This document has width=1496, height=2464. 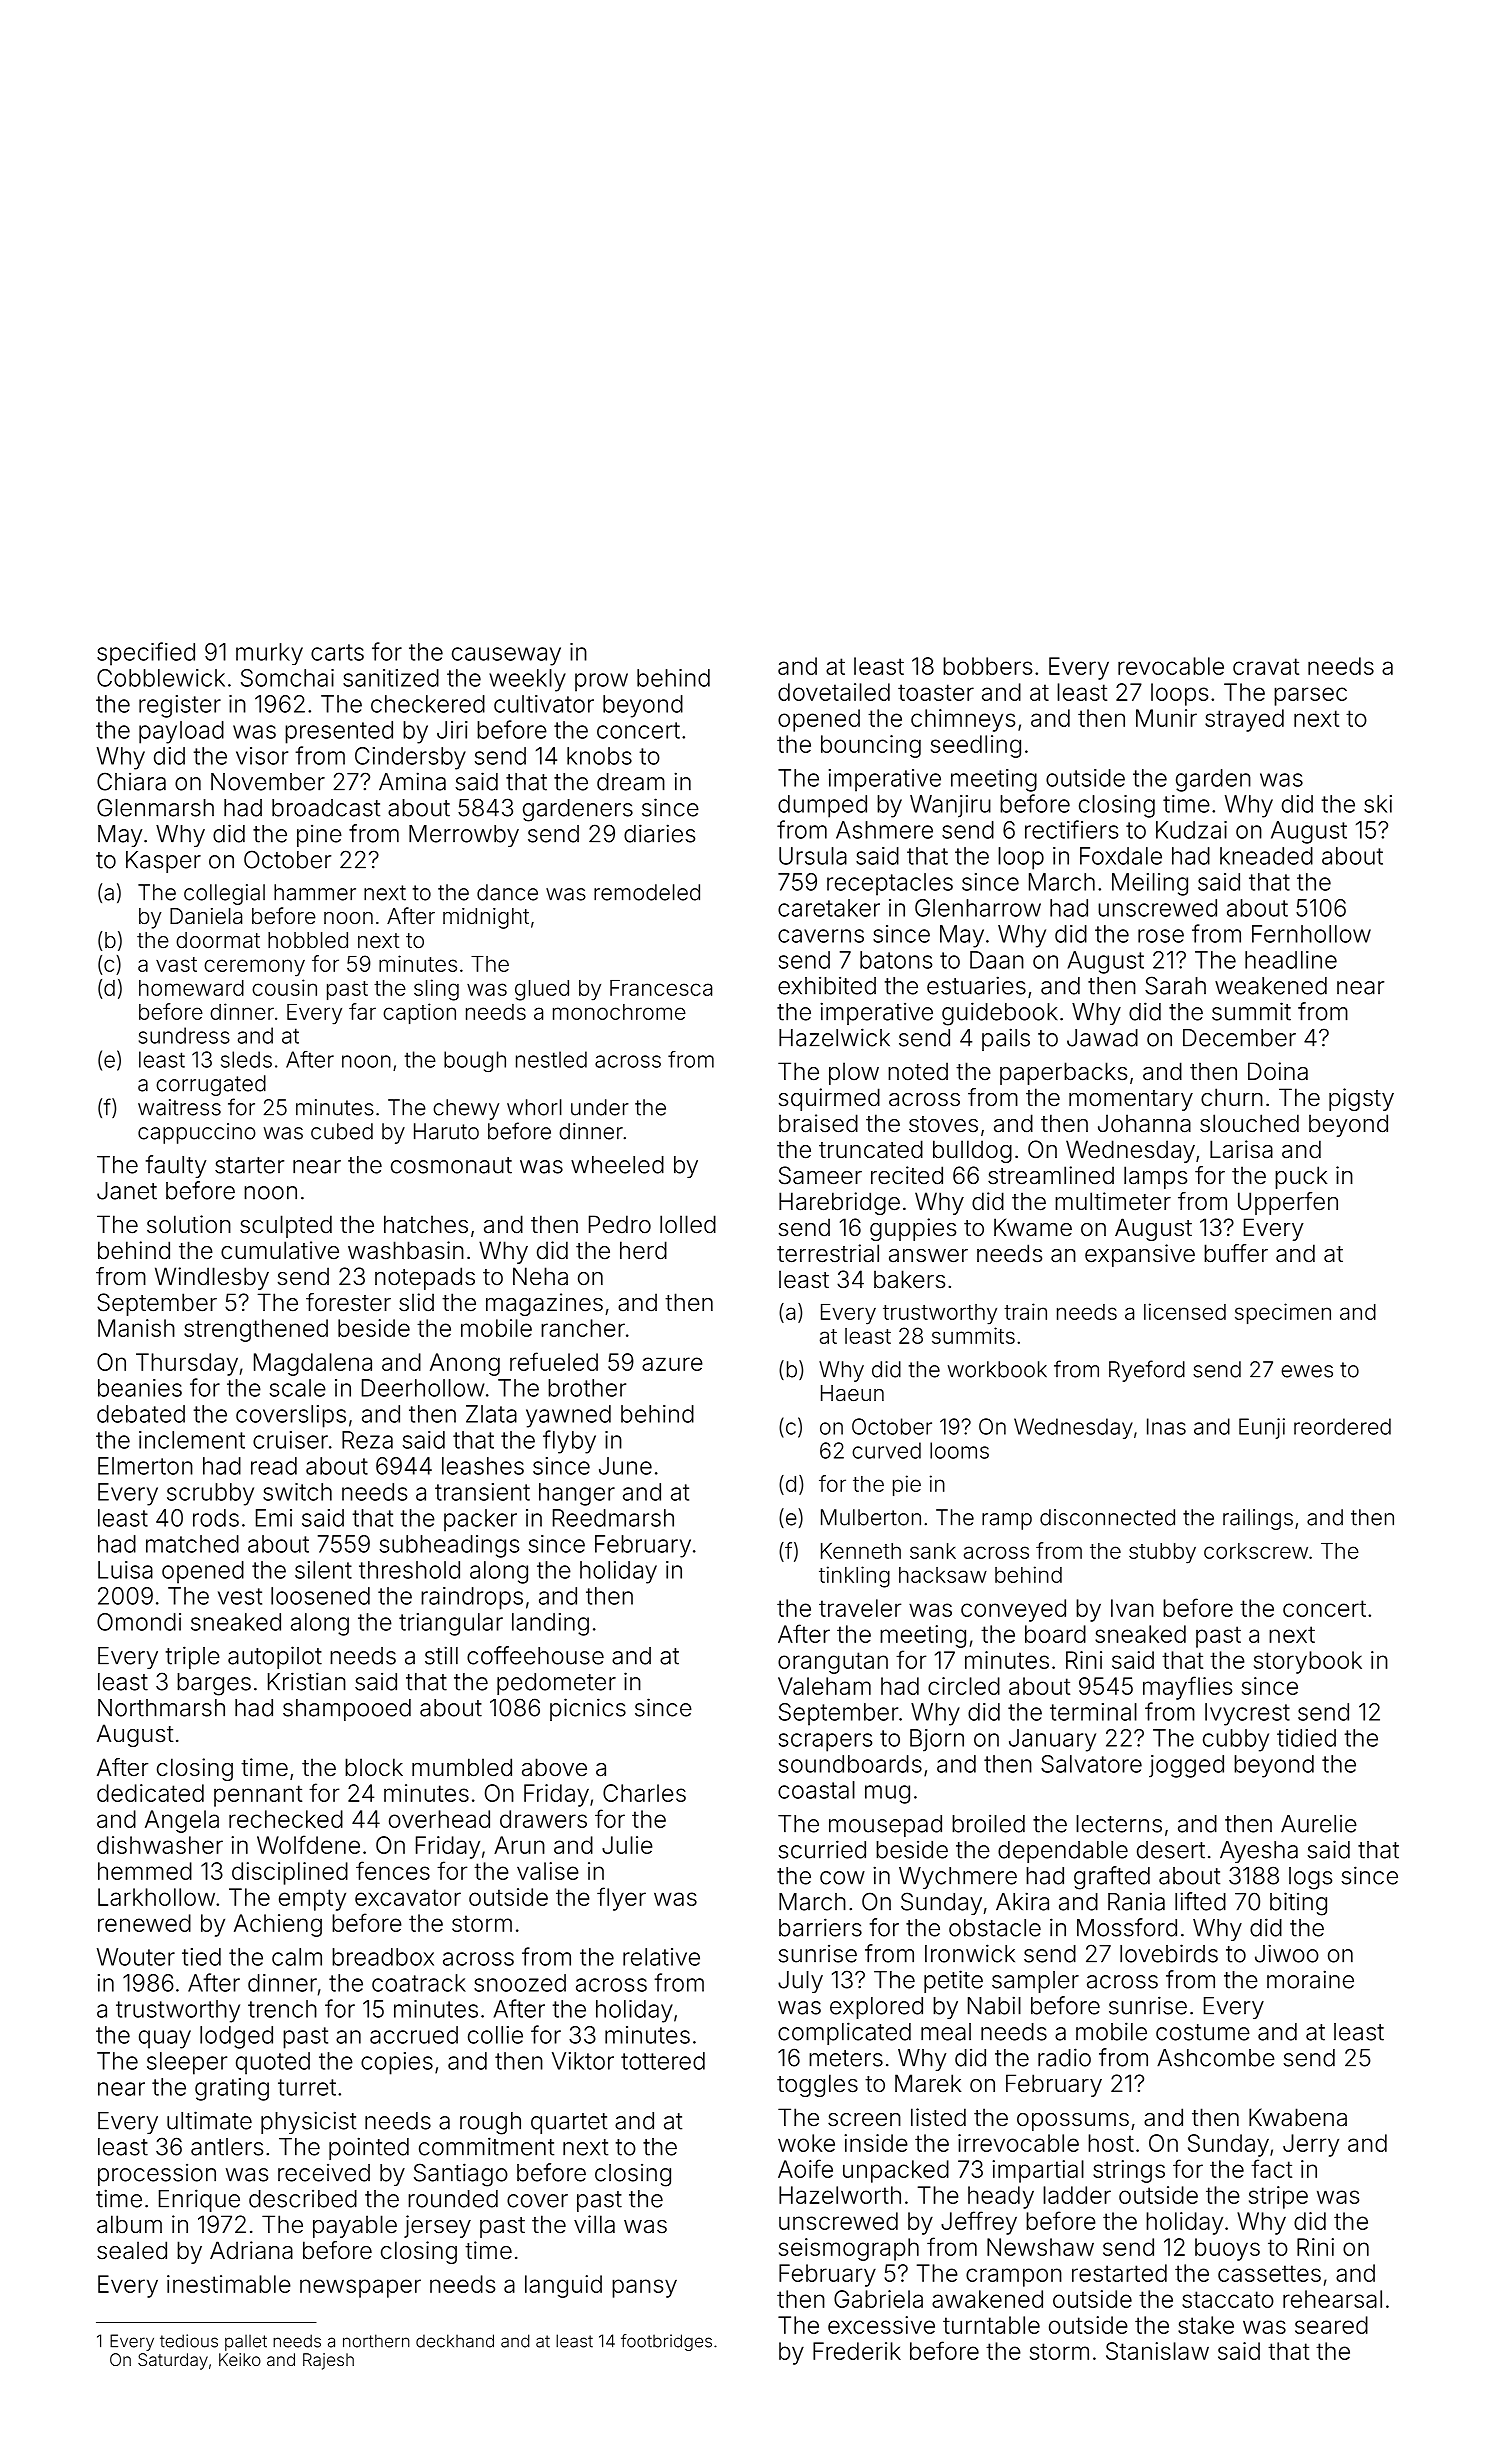 I want to click on inestimable, so click(x=229, y=2284).
